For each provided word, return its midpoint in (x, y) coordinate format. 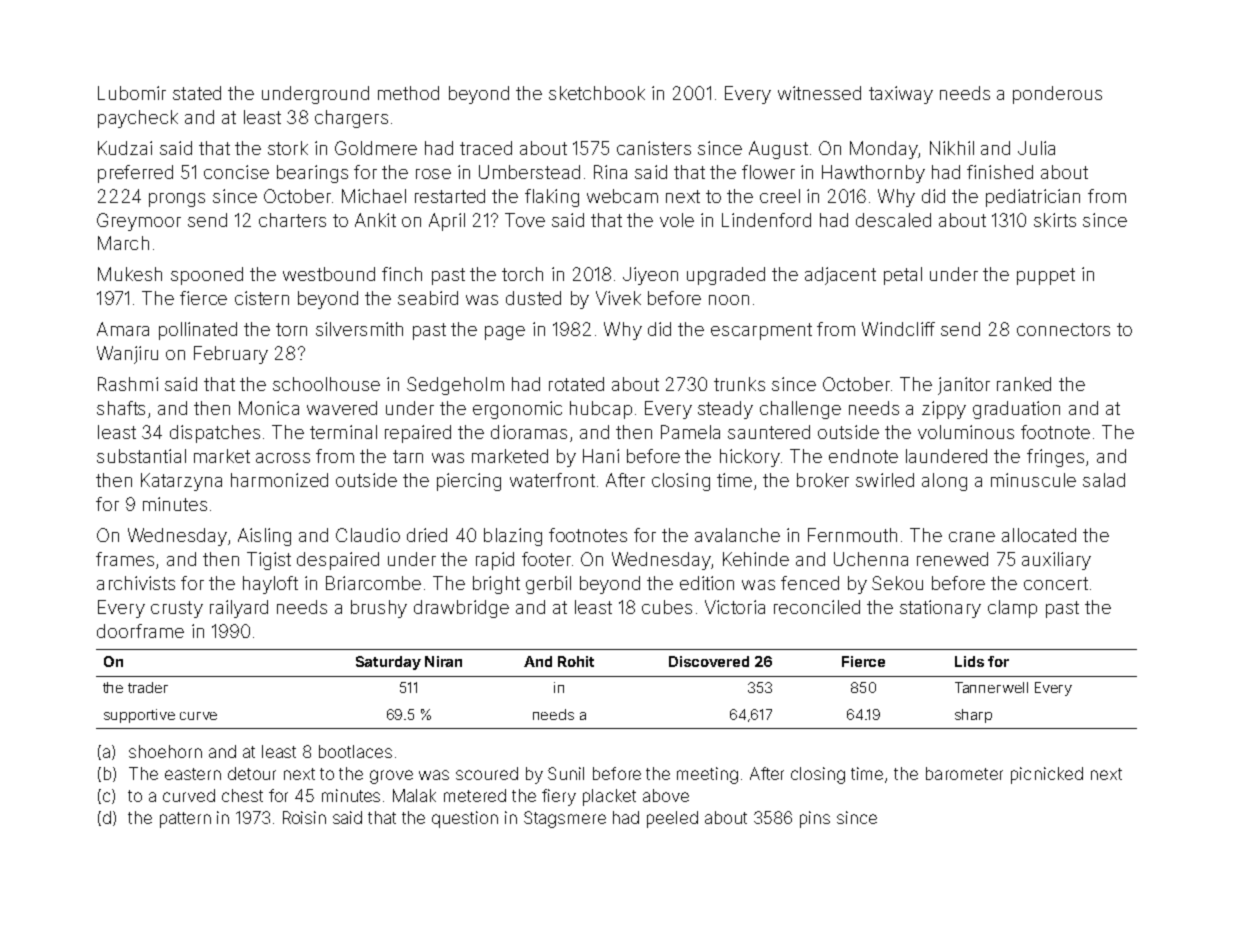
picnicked (1047, 775)
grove (391, 777)
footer (546, 559)
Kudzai (125, 148)
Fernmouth (852, 535)
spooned (207, 276)
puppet (1046, 276)
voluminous (966, 432)
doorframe (140, 631)
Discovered (709, 661)
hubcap (601, 410)
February (231, 355)
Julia (1036, 148)
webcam (622, 196)
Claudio (368, 535)
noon (729, 300)
